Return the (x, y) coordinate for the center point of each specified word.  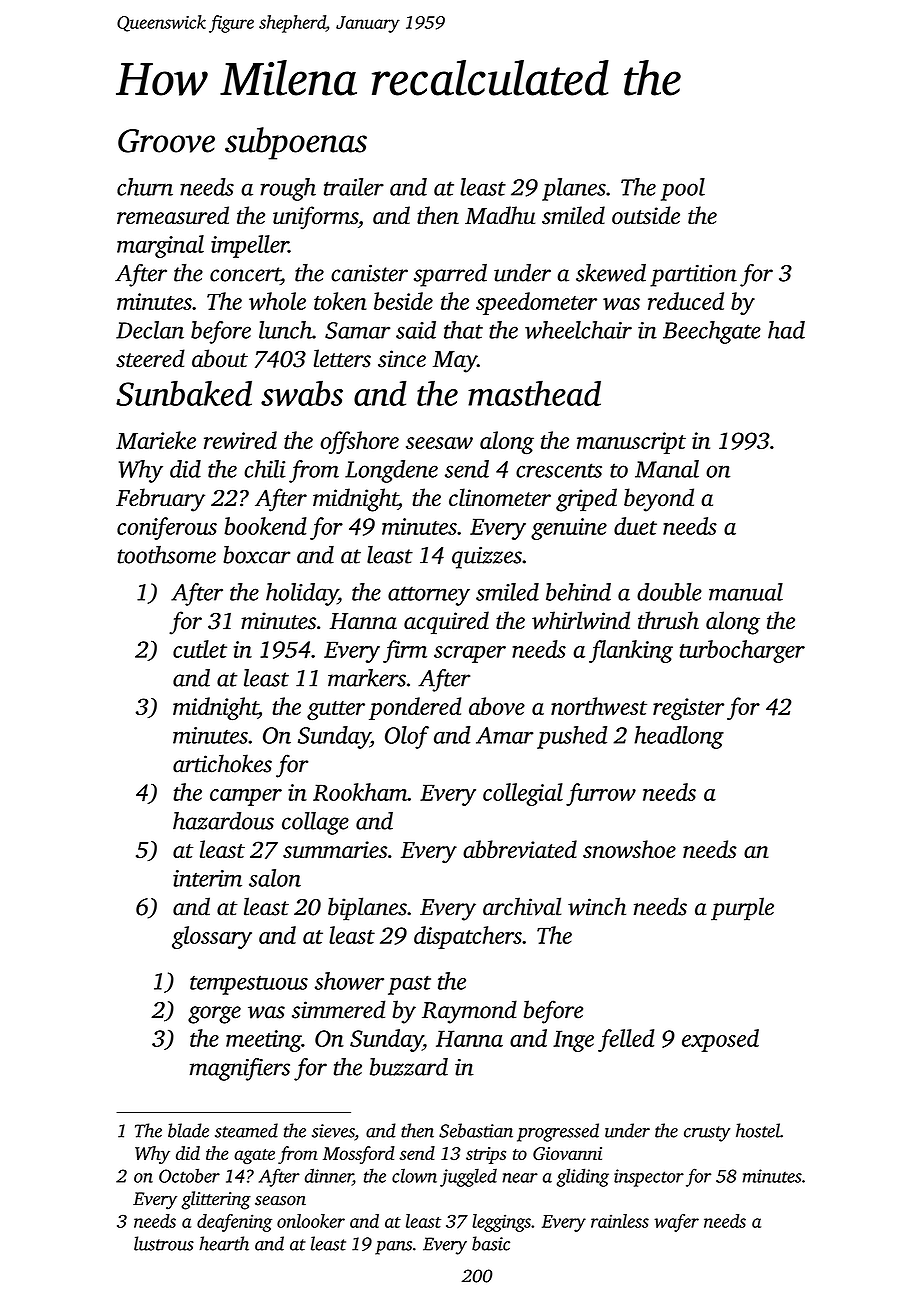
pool (683, 189)
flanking (631, 651)
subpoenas (296, 143)
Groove (166, 141)
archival (522, 906)
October (189, 1175)
